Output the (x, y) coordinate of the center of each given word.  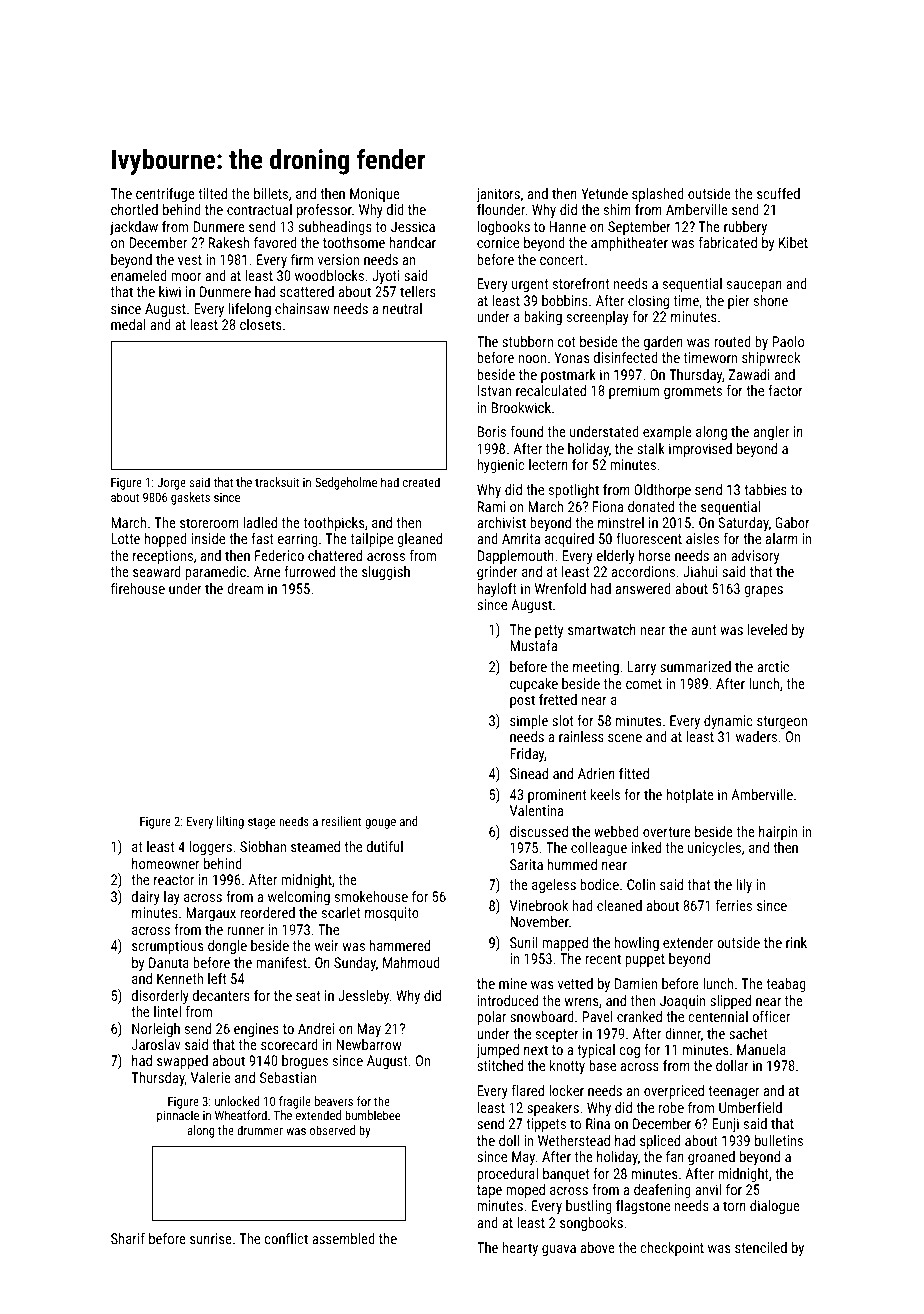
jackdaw (134, 228)
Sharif (128, 1238)
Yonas (572, 357)
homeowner (165, 863)
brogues (305, 1062)
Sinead (529, 773)
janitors (498, 195)
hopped (166, 540)
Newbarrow (369, 1044)
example (667, 433)
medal (128, 324)
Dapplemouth (516, 557)
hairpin (778, 833)
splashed (658, 195)
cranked (639, 1016)
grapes (763, 591)
